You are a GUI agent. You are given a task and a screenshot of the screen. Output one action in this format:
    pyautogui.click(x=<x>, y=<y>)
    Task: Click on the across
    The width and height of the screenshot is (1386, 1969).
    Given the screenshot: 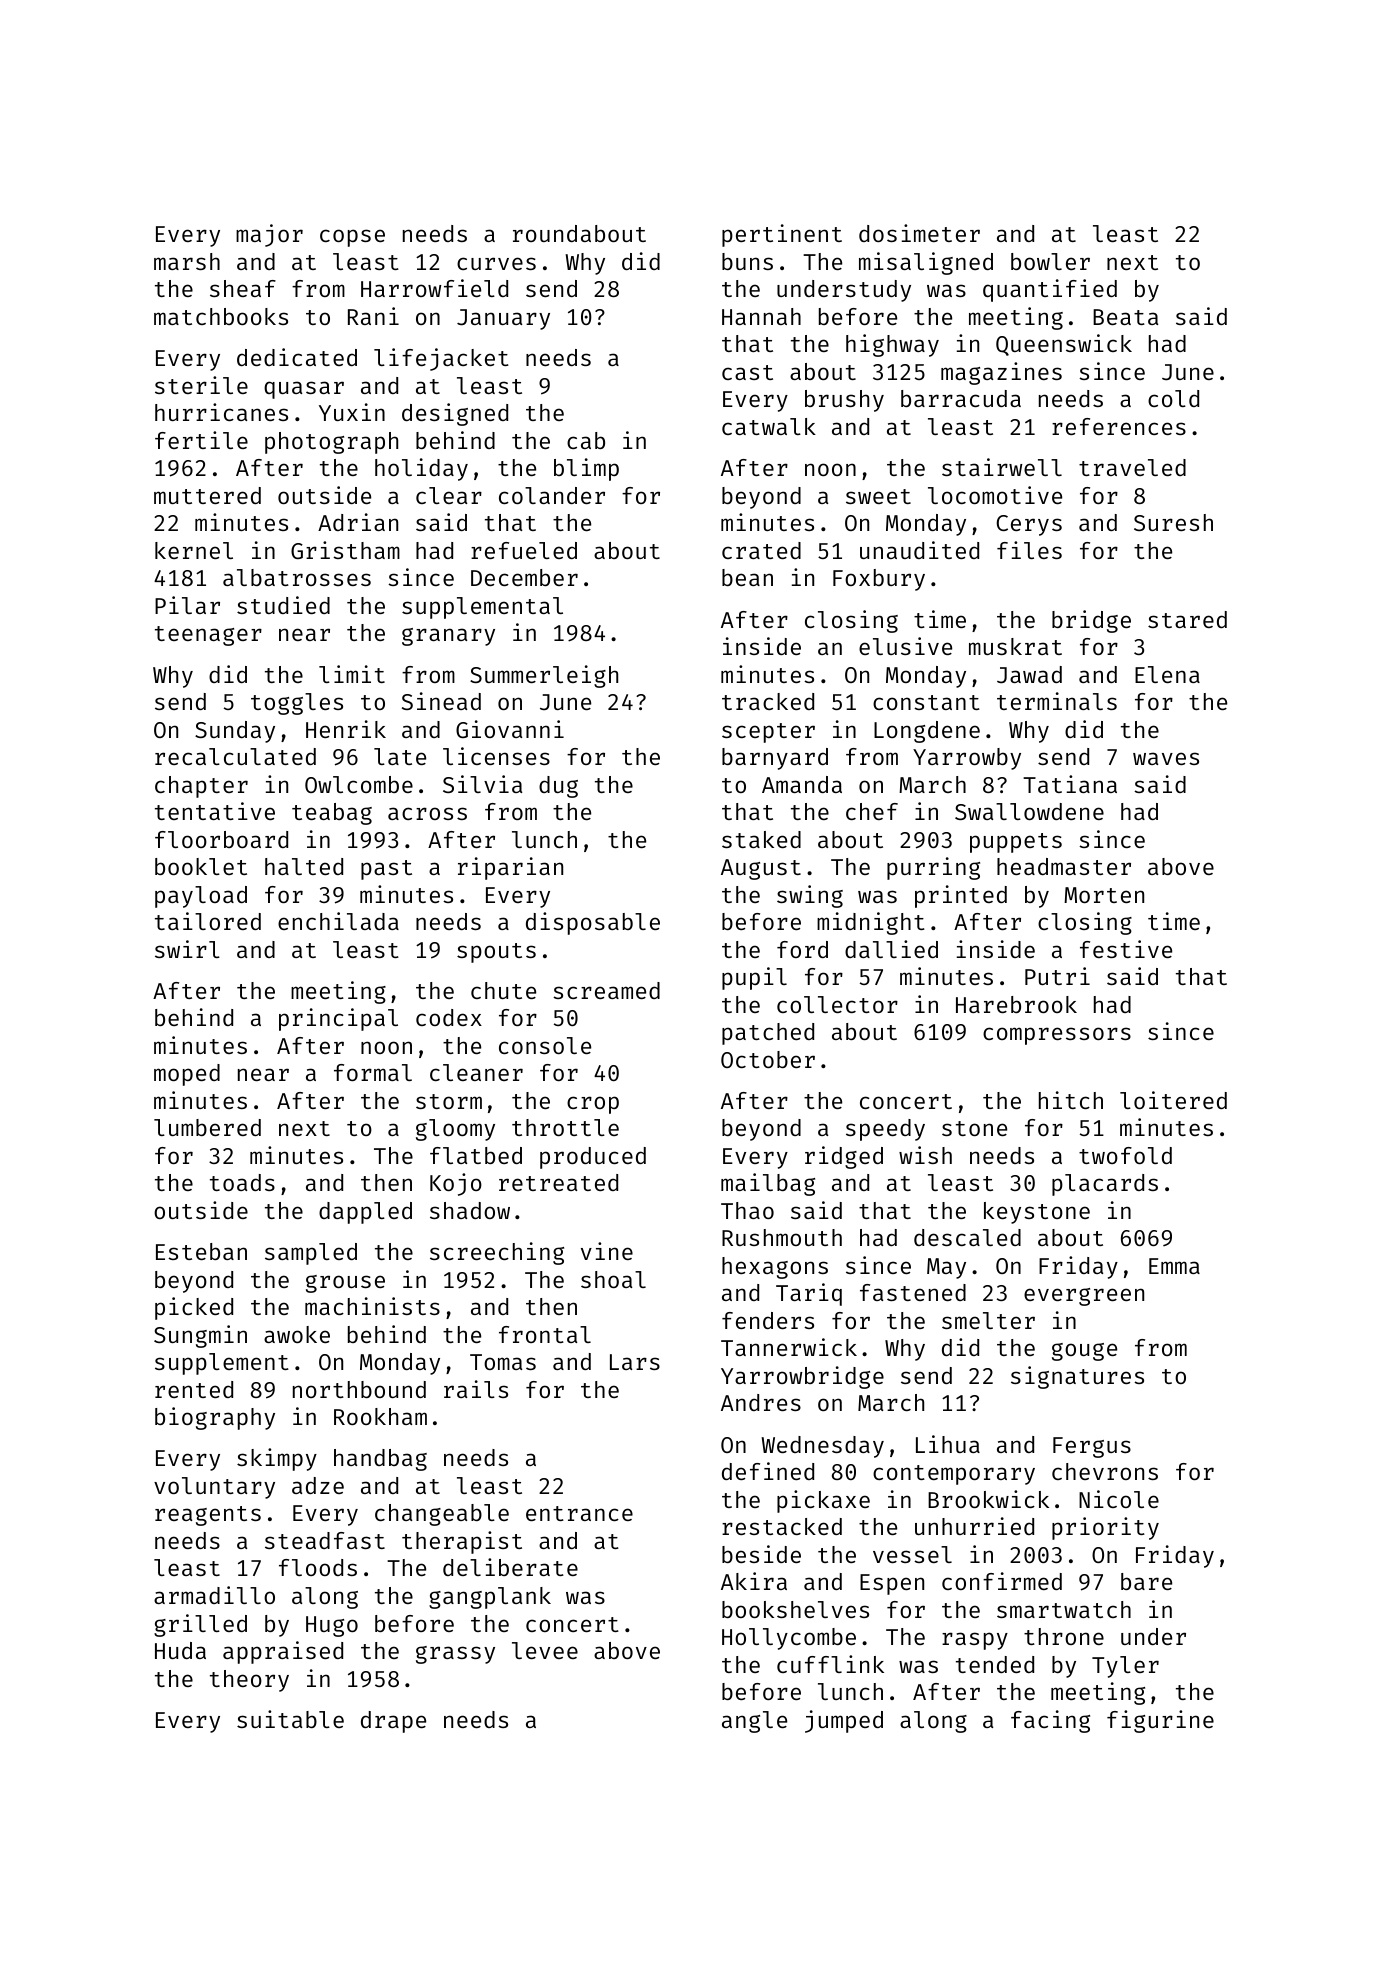 What is the action you would take?
    pyautogui.click(x=427, y=813)
